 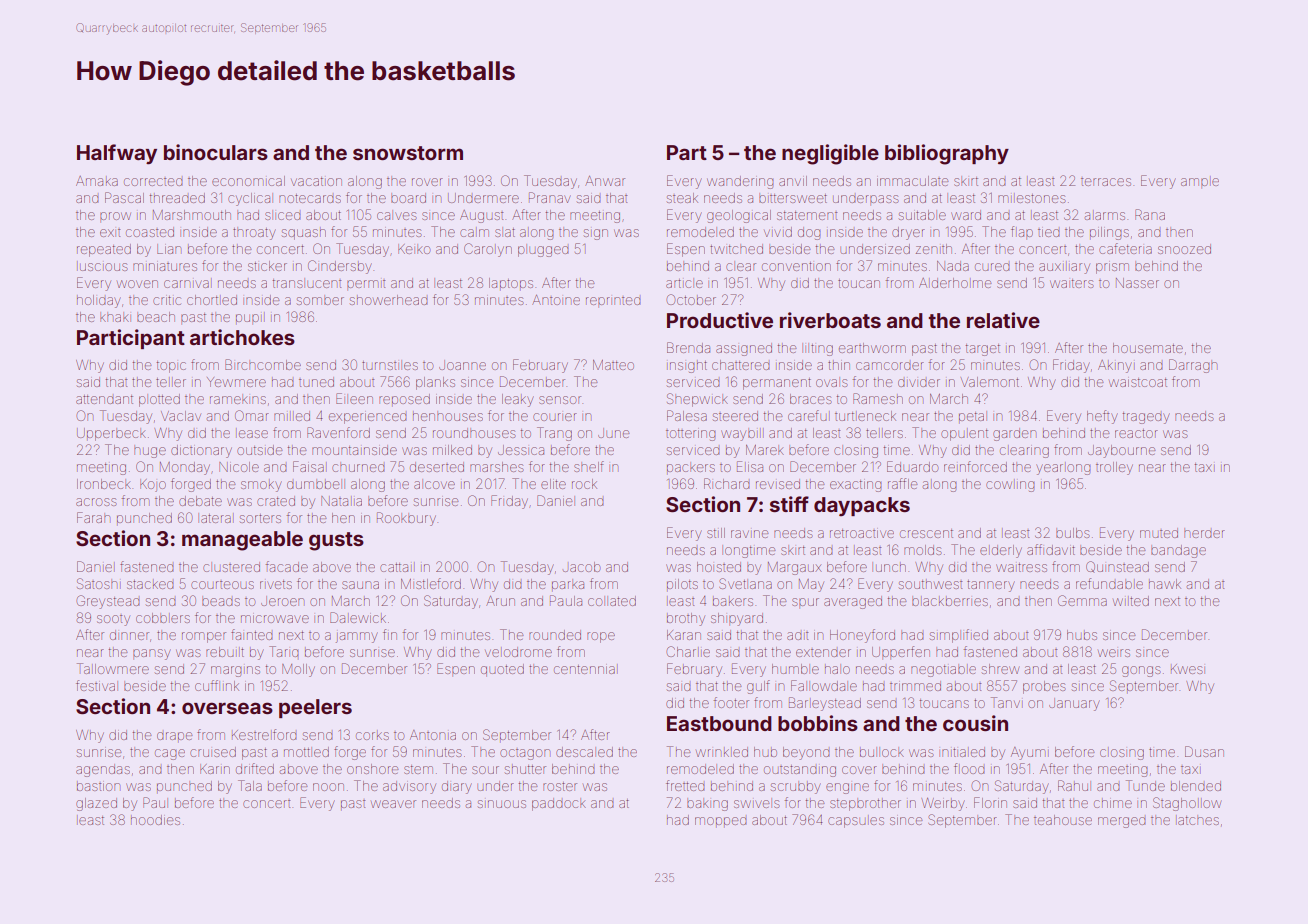 What do you see at coordinates (408, 153) in the screenshot?
I see `snowstorm` at bounding box center [408, 153].
